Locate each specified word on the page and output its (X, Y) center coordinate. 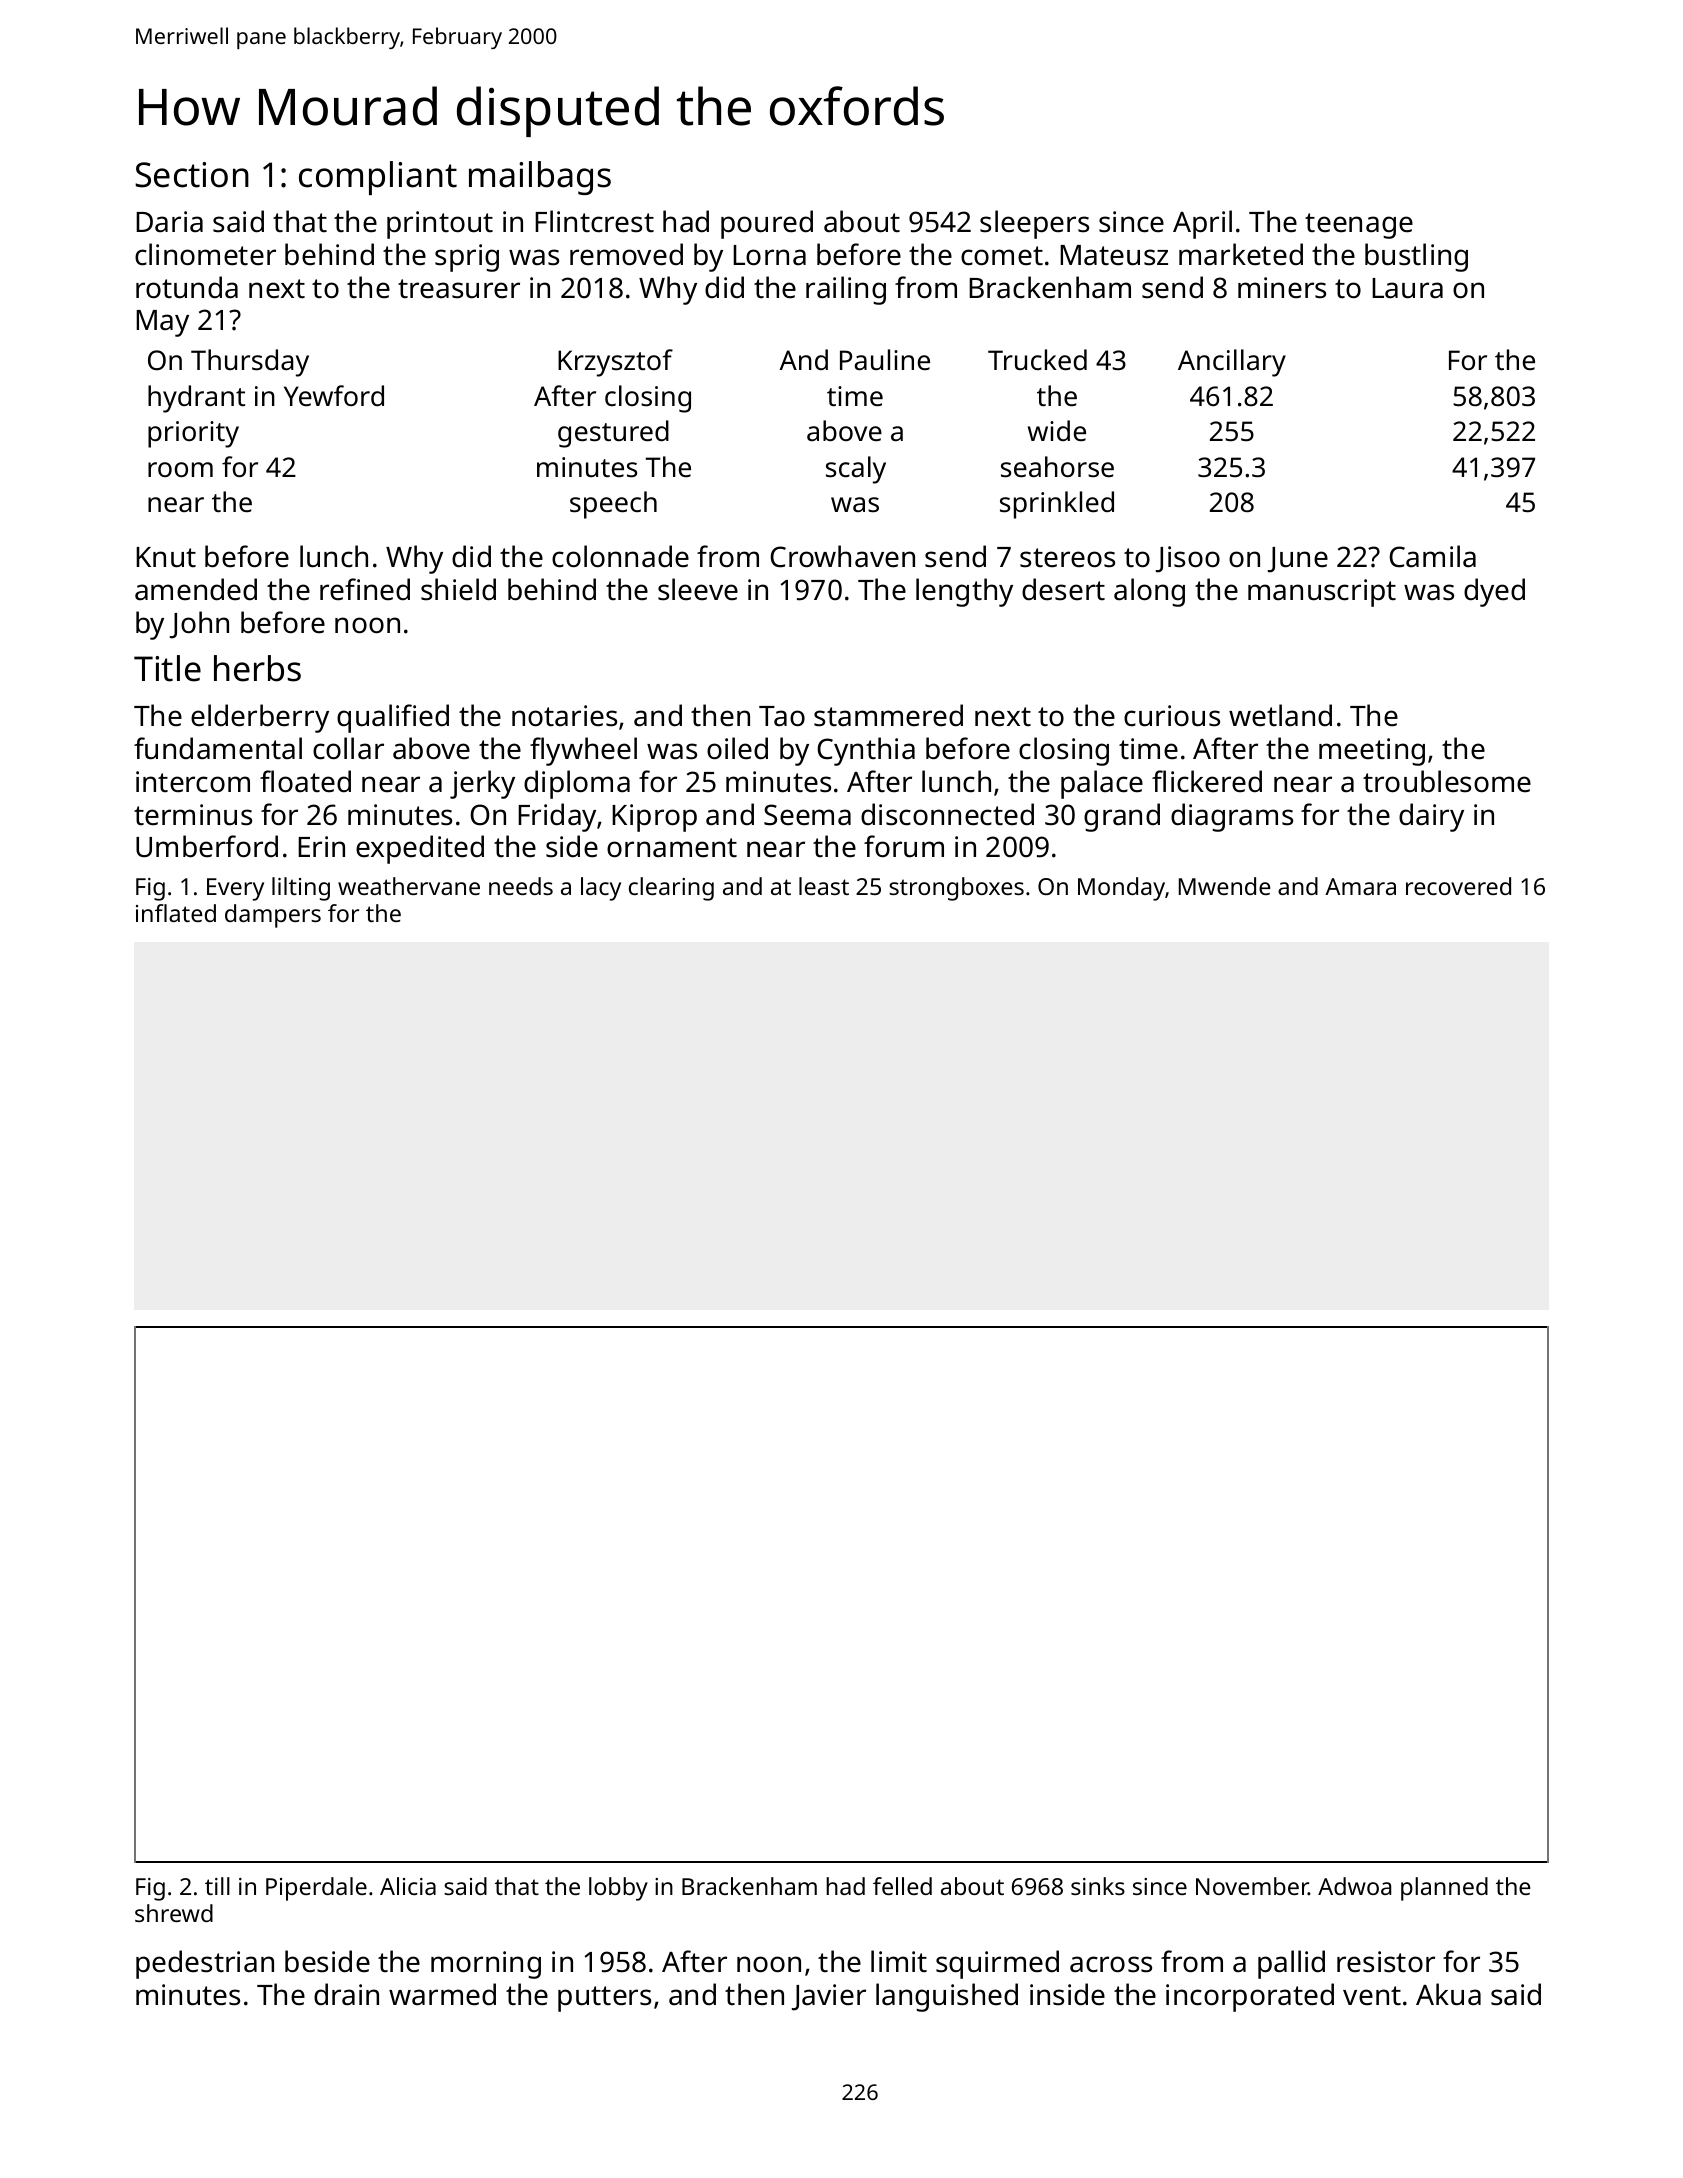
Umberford (207, 846)
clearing (671, 889)
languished (947, 1997)
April (1202, 224)
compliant (378, 178)
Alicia (408, 1886)
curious (1172, 716)
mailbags (540, 178)
